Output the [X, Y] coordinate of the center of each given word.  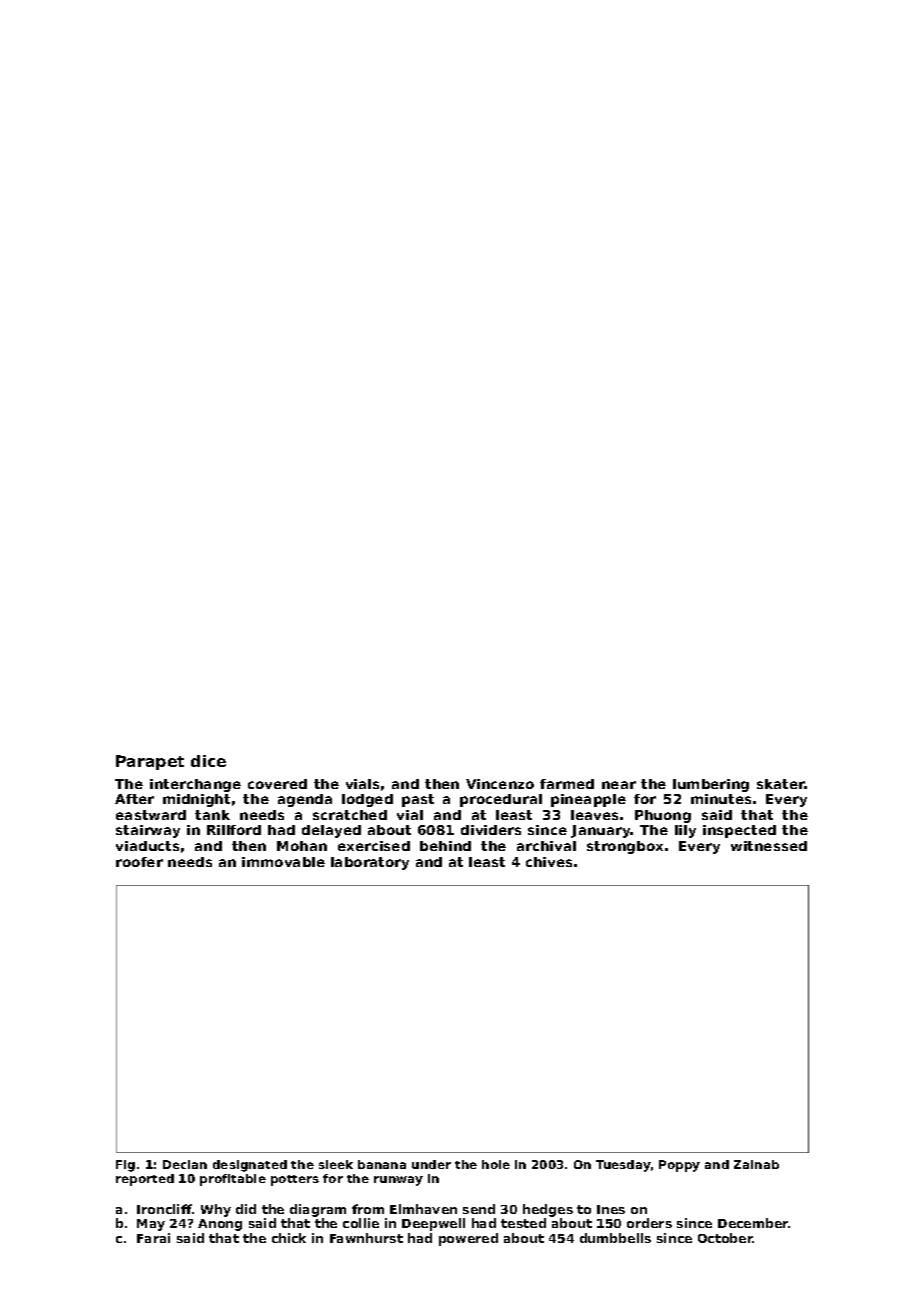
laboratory [370, 863]
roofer [139, 862]
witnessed [769, 846]
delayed [331, 831]
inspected [739, 831]
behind [445, 846]
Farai [153, 1238]
